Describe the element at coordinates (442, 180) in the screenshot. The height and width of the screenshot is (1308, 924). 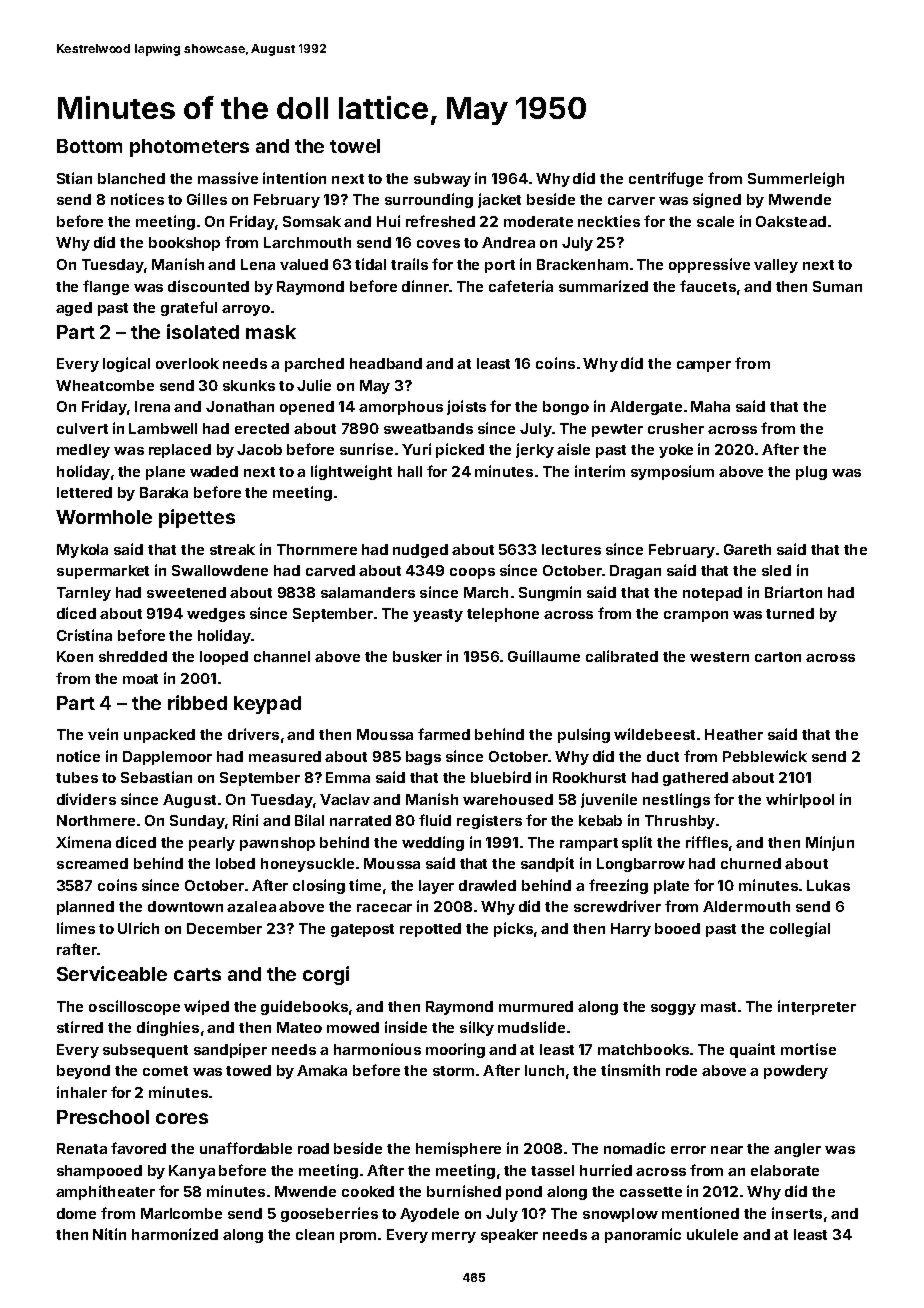
I see `subway` at that location.
